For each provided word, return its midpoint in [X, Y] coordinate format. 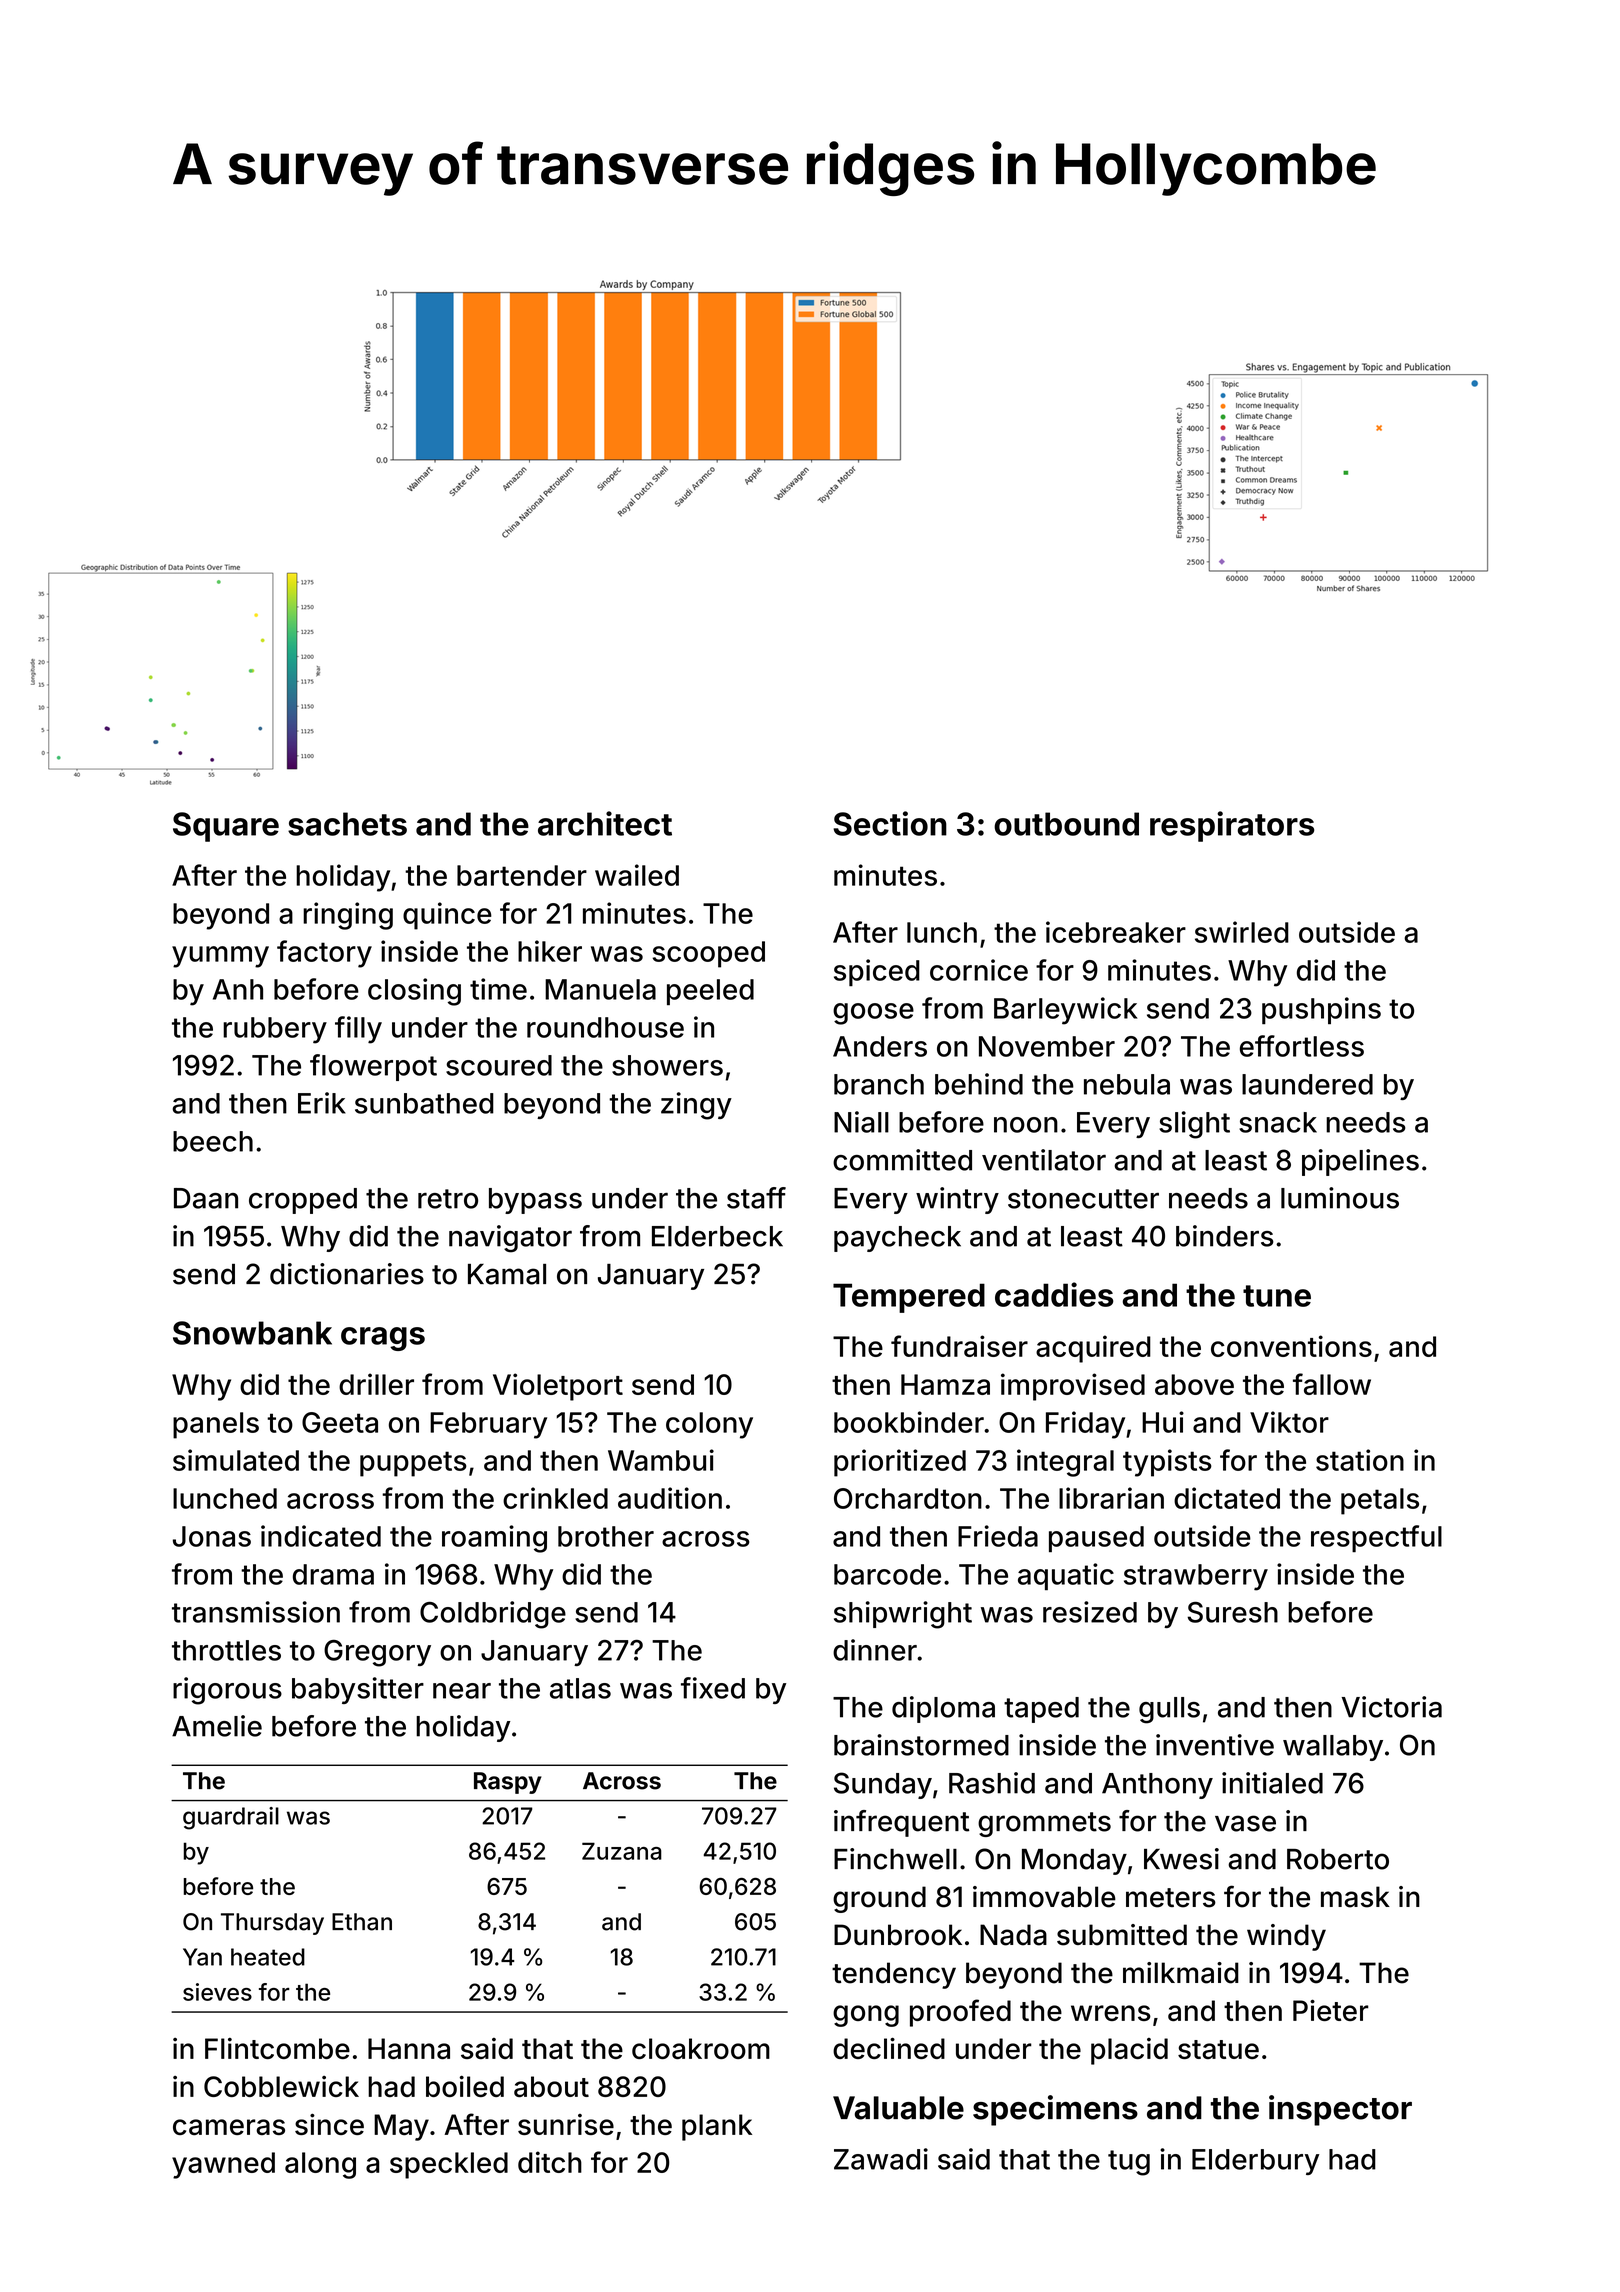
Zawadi [881, 2159]
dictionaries [347, 1274]
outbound [1066, 824]
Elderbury [1255, 2162]
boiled [465, 2086]
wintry [957, 1200]
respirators [1232, 826]
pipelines [1360, 1162]
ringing [348, 916]
